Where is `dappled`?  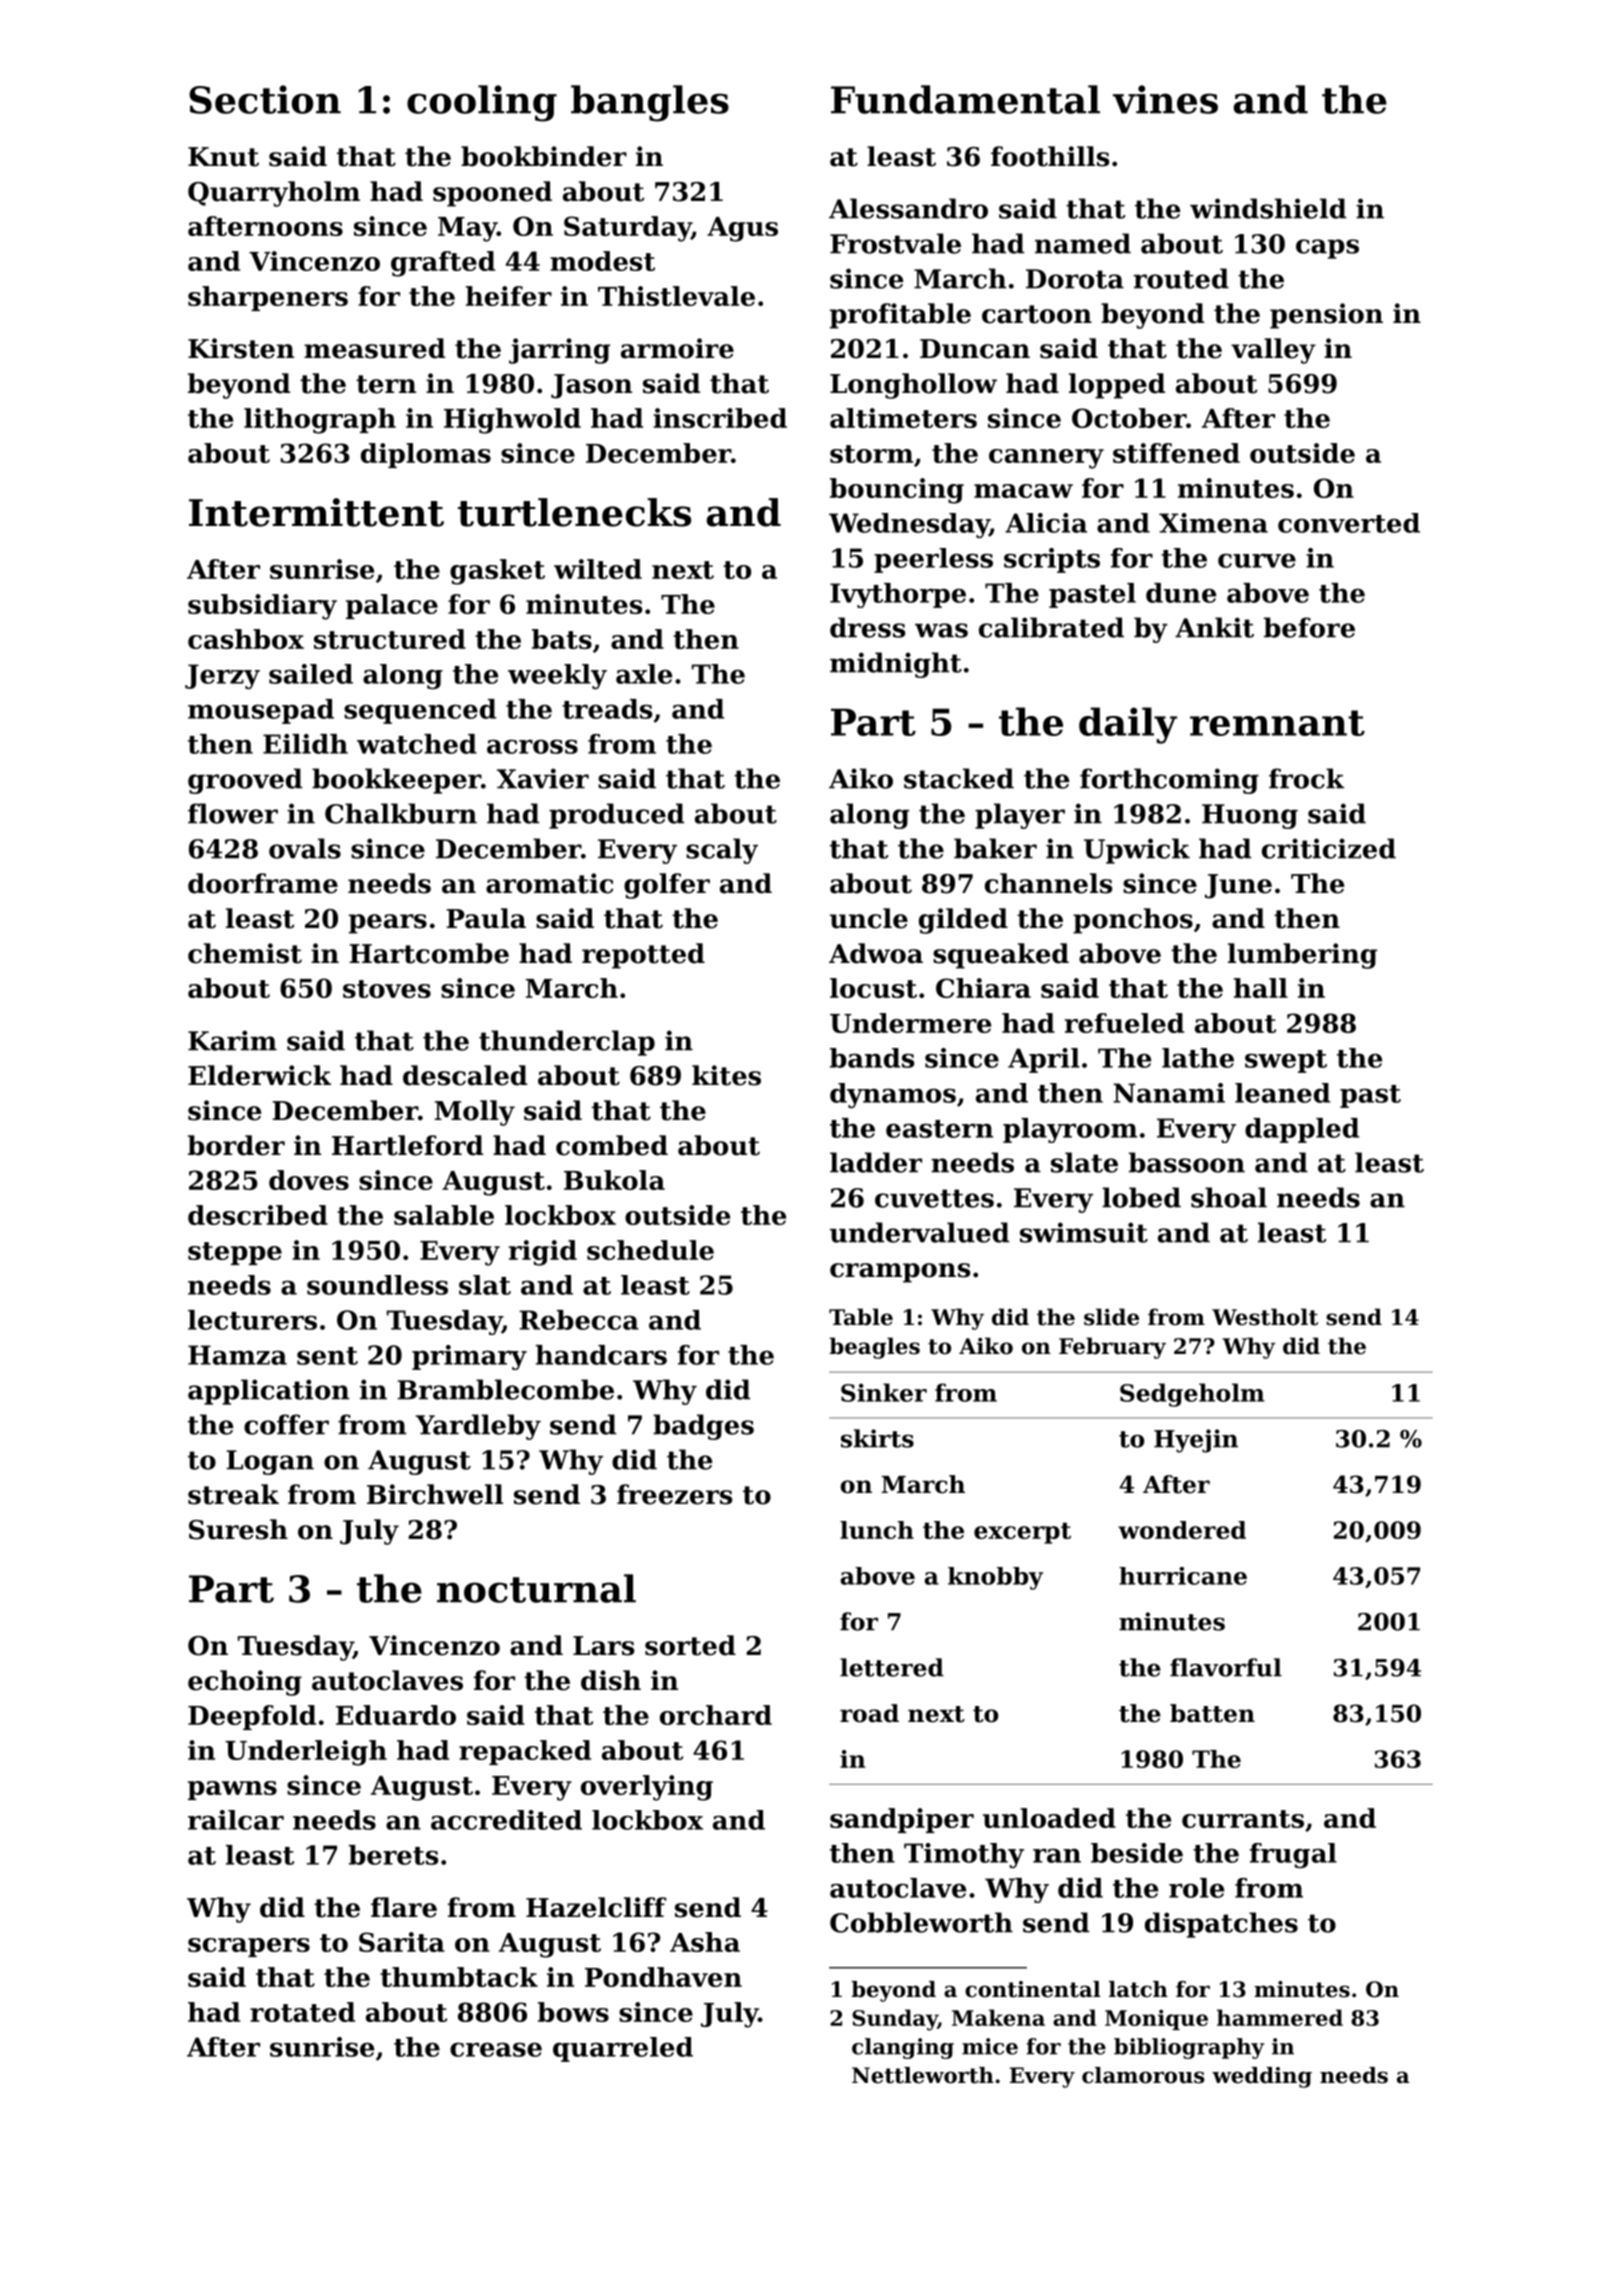 dappled is located at coordinates (1302, 1130).
